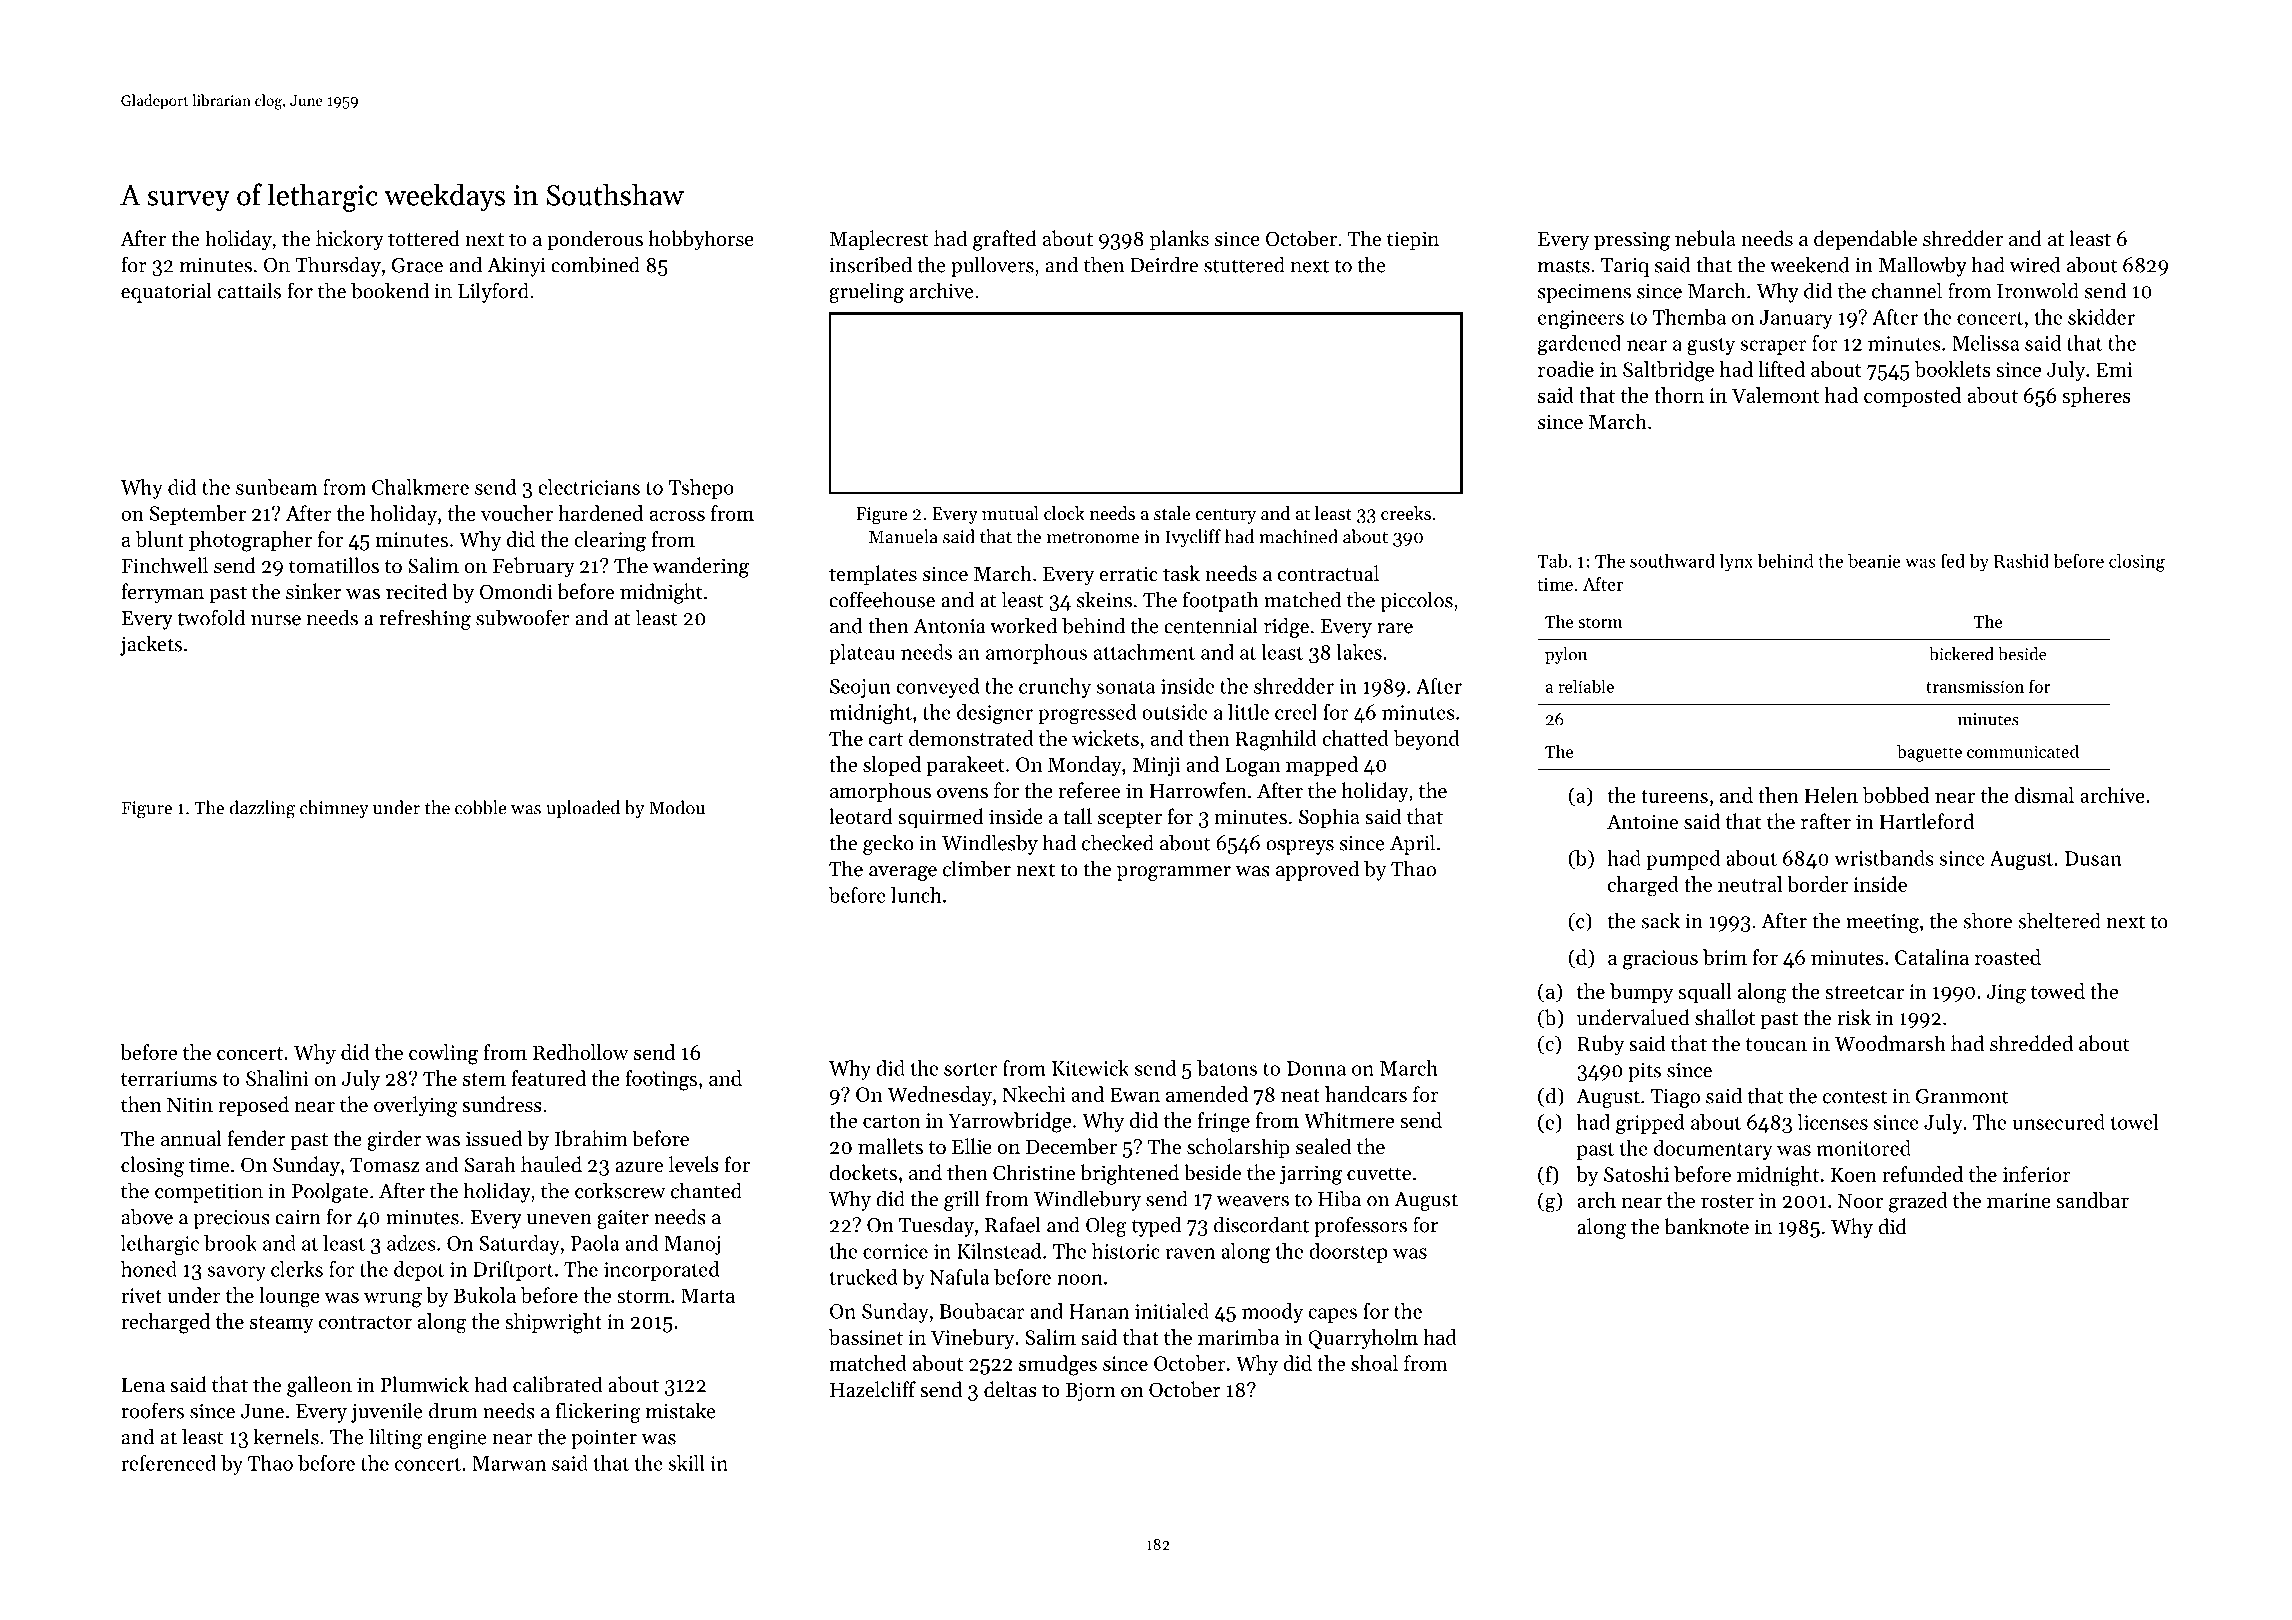  I want to click on dependable, so click(1865, 240).
